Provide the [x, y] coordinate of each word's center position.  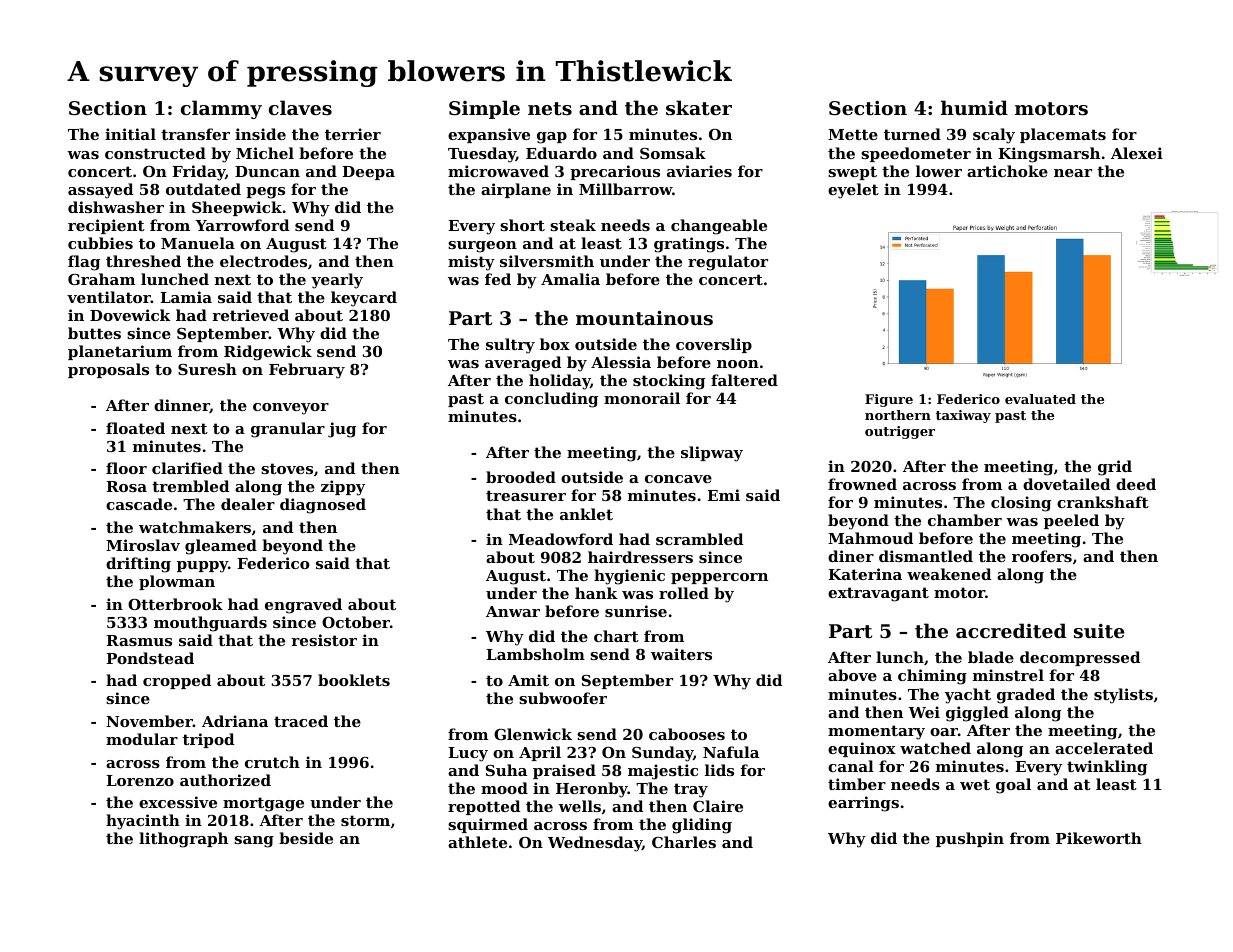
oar [944, 732]
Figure [889, 400]
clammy [221, 109]
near [1073, 173]
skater [699, 108]
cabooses [687, 734]
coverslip [714, 345]
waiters [681, 654]
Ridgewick [268, 353]
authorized [225, 780]
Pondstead [150, 658]
